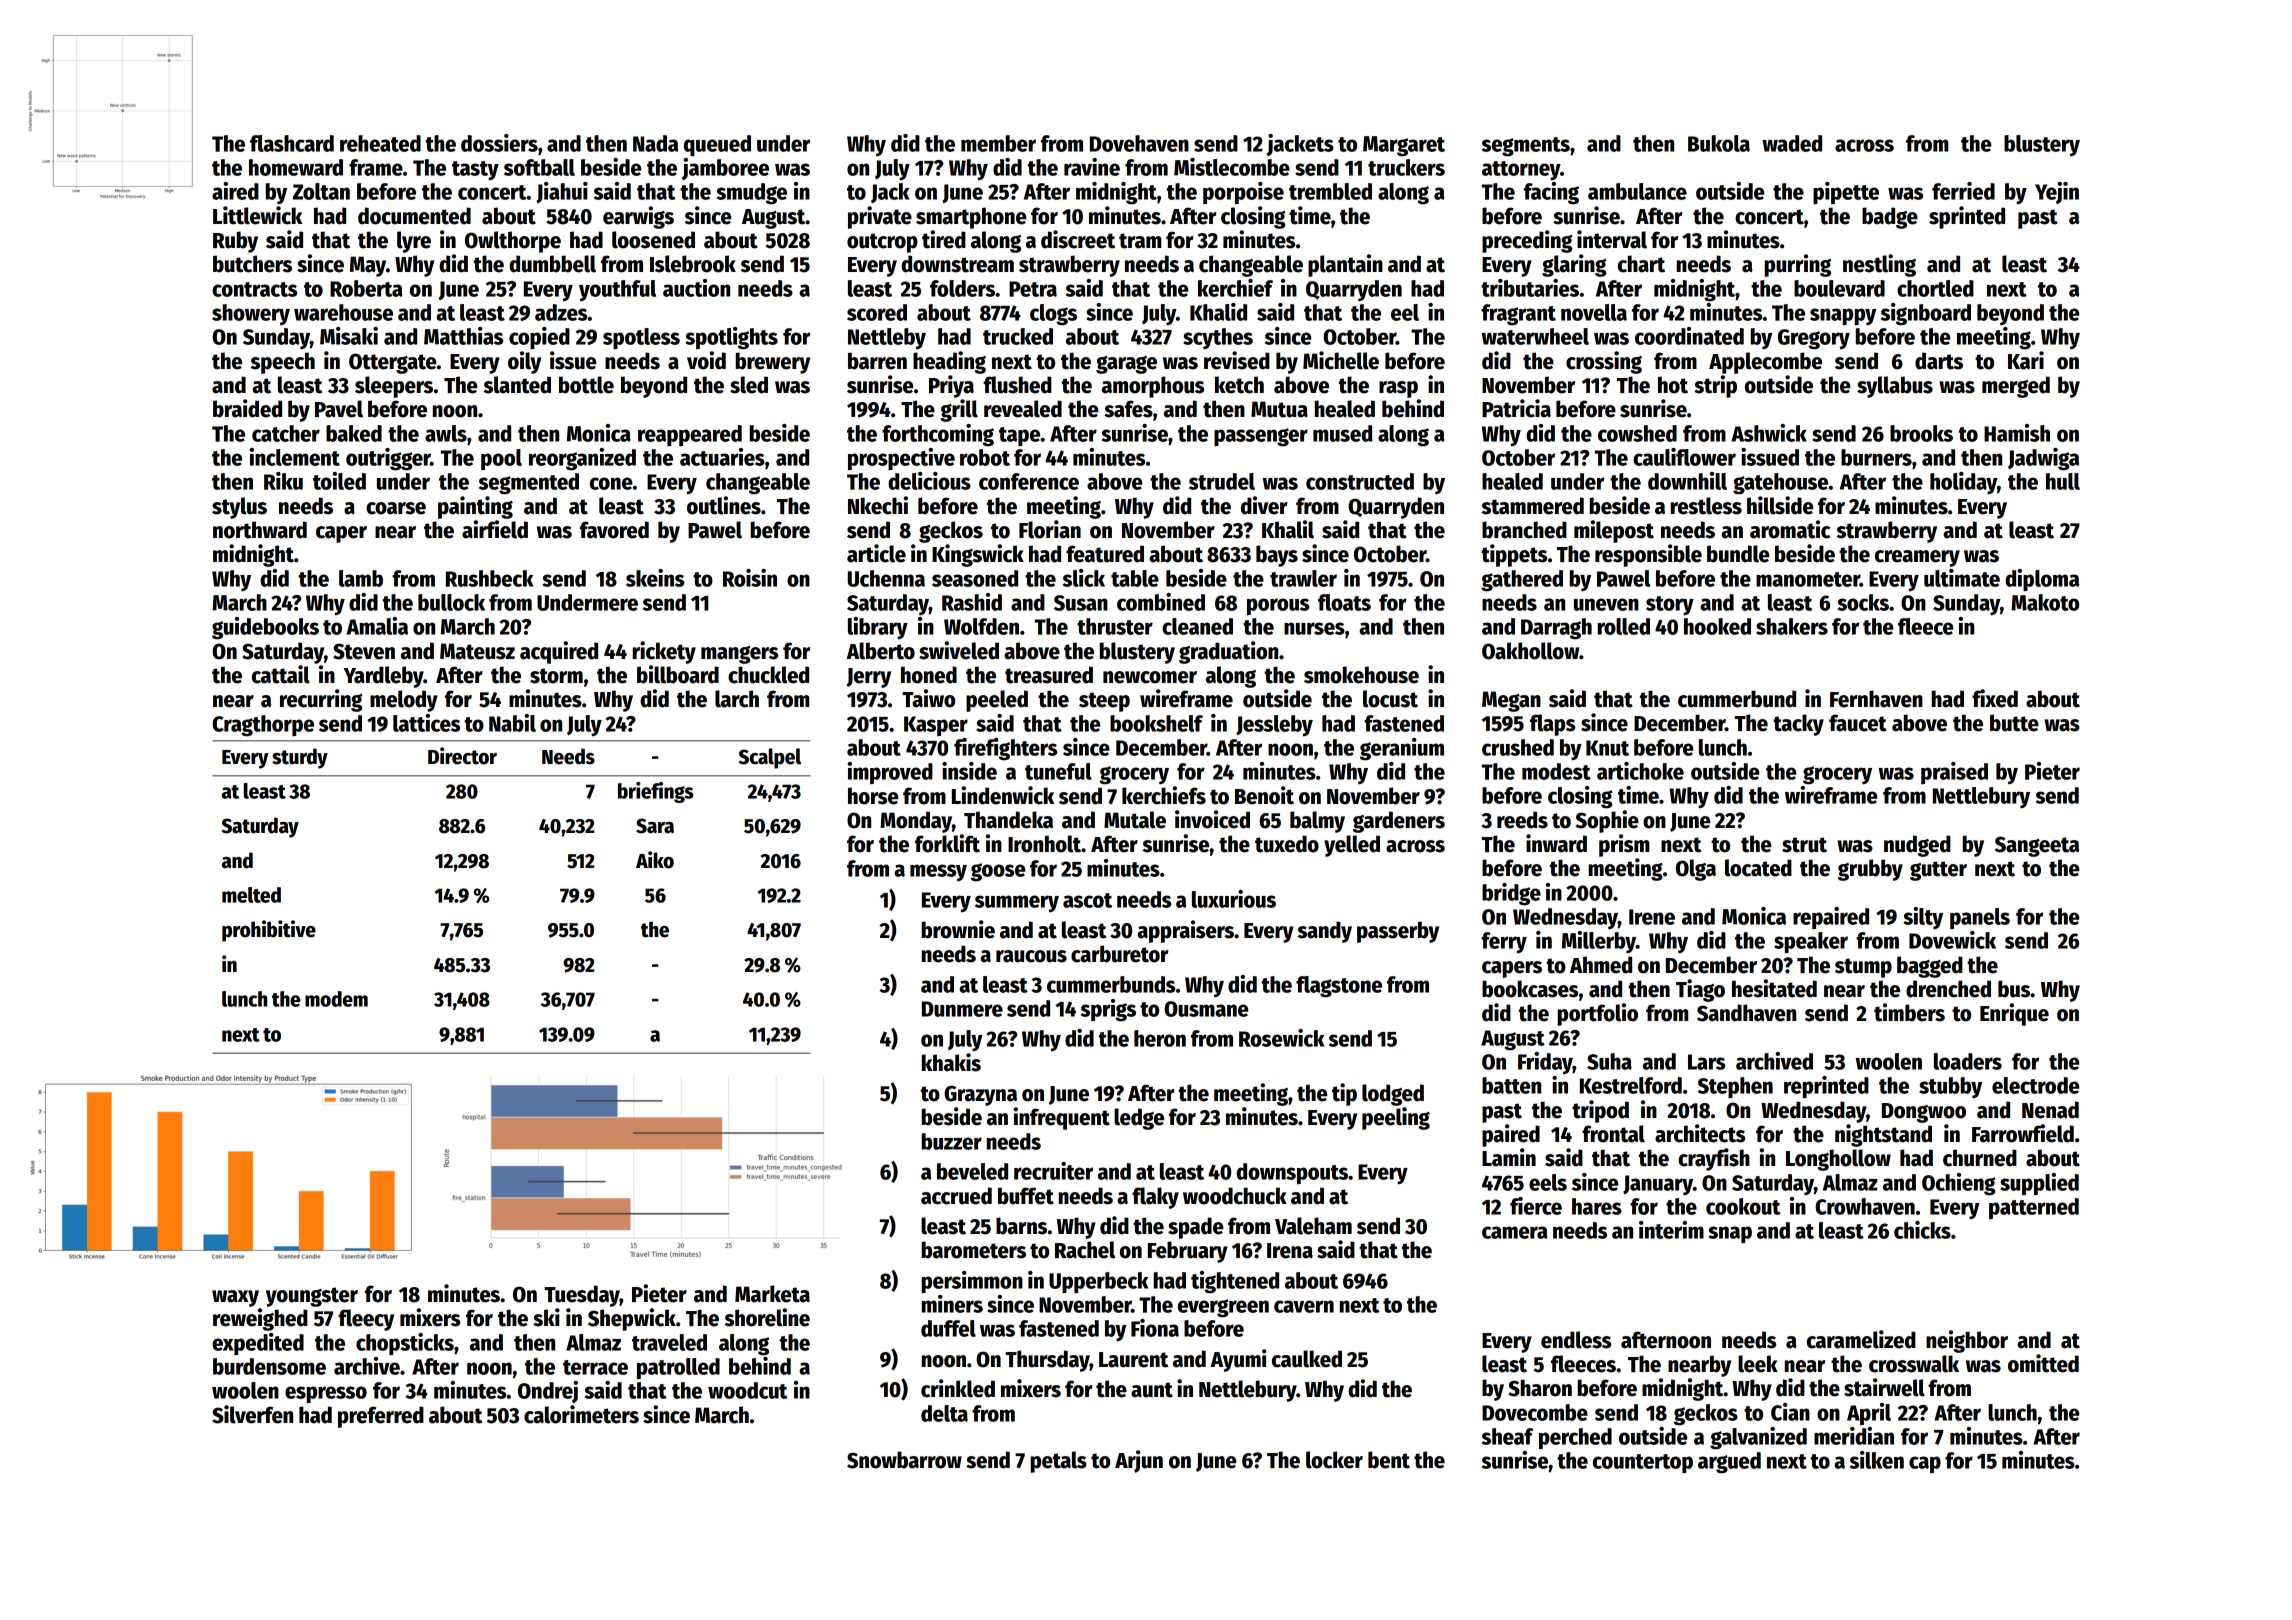 The width and height of the page is (2292, 1620). Describe the element at coordinates (1139, 143) in the page. I see `Dovehaven` at that location.
